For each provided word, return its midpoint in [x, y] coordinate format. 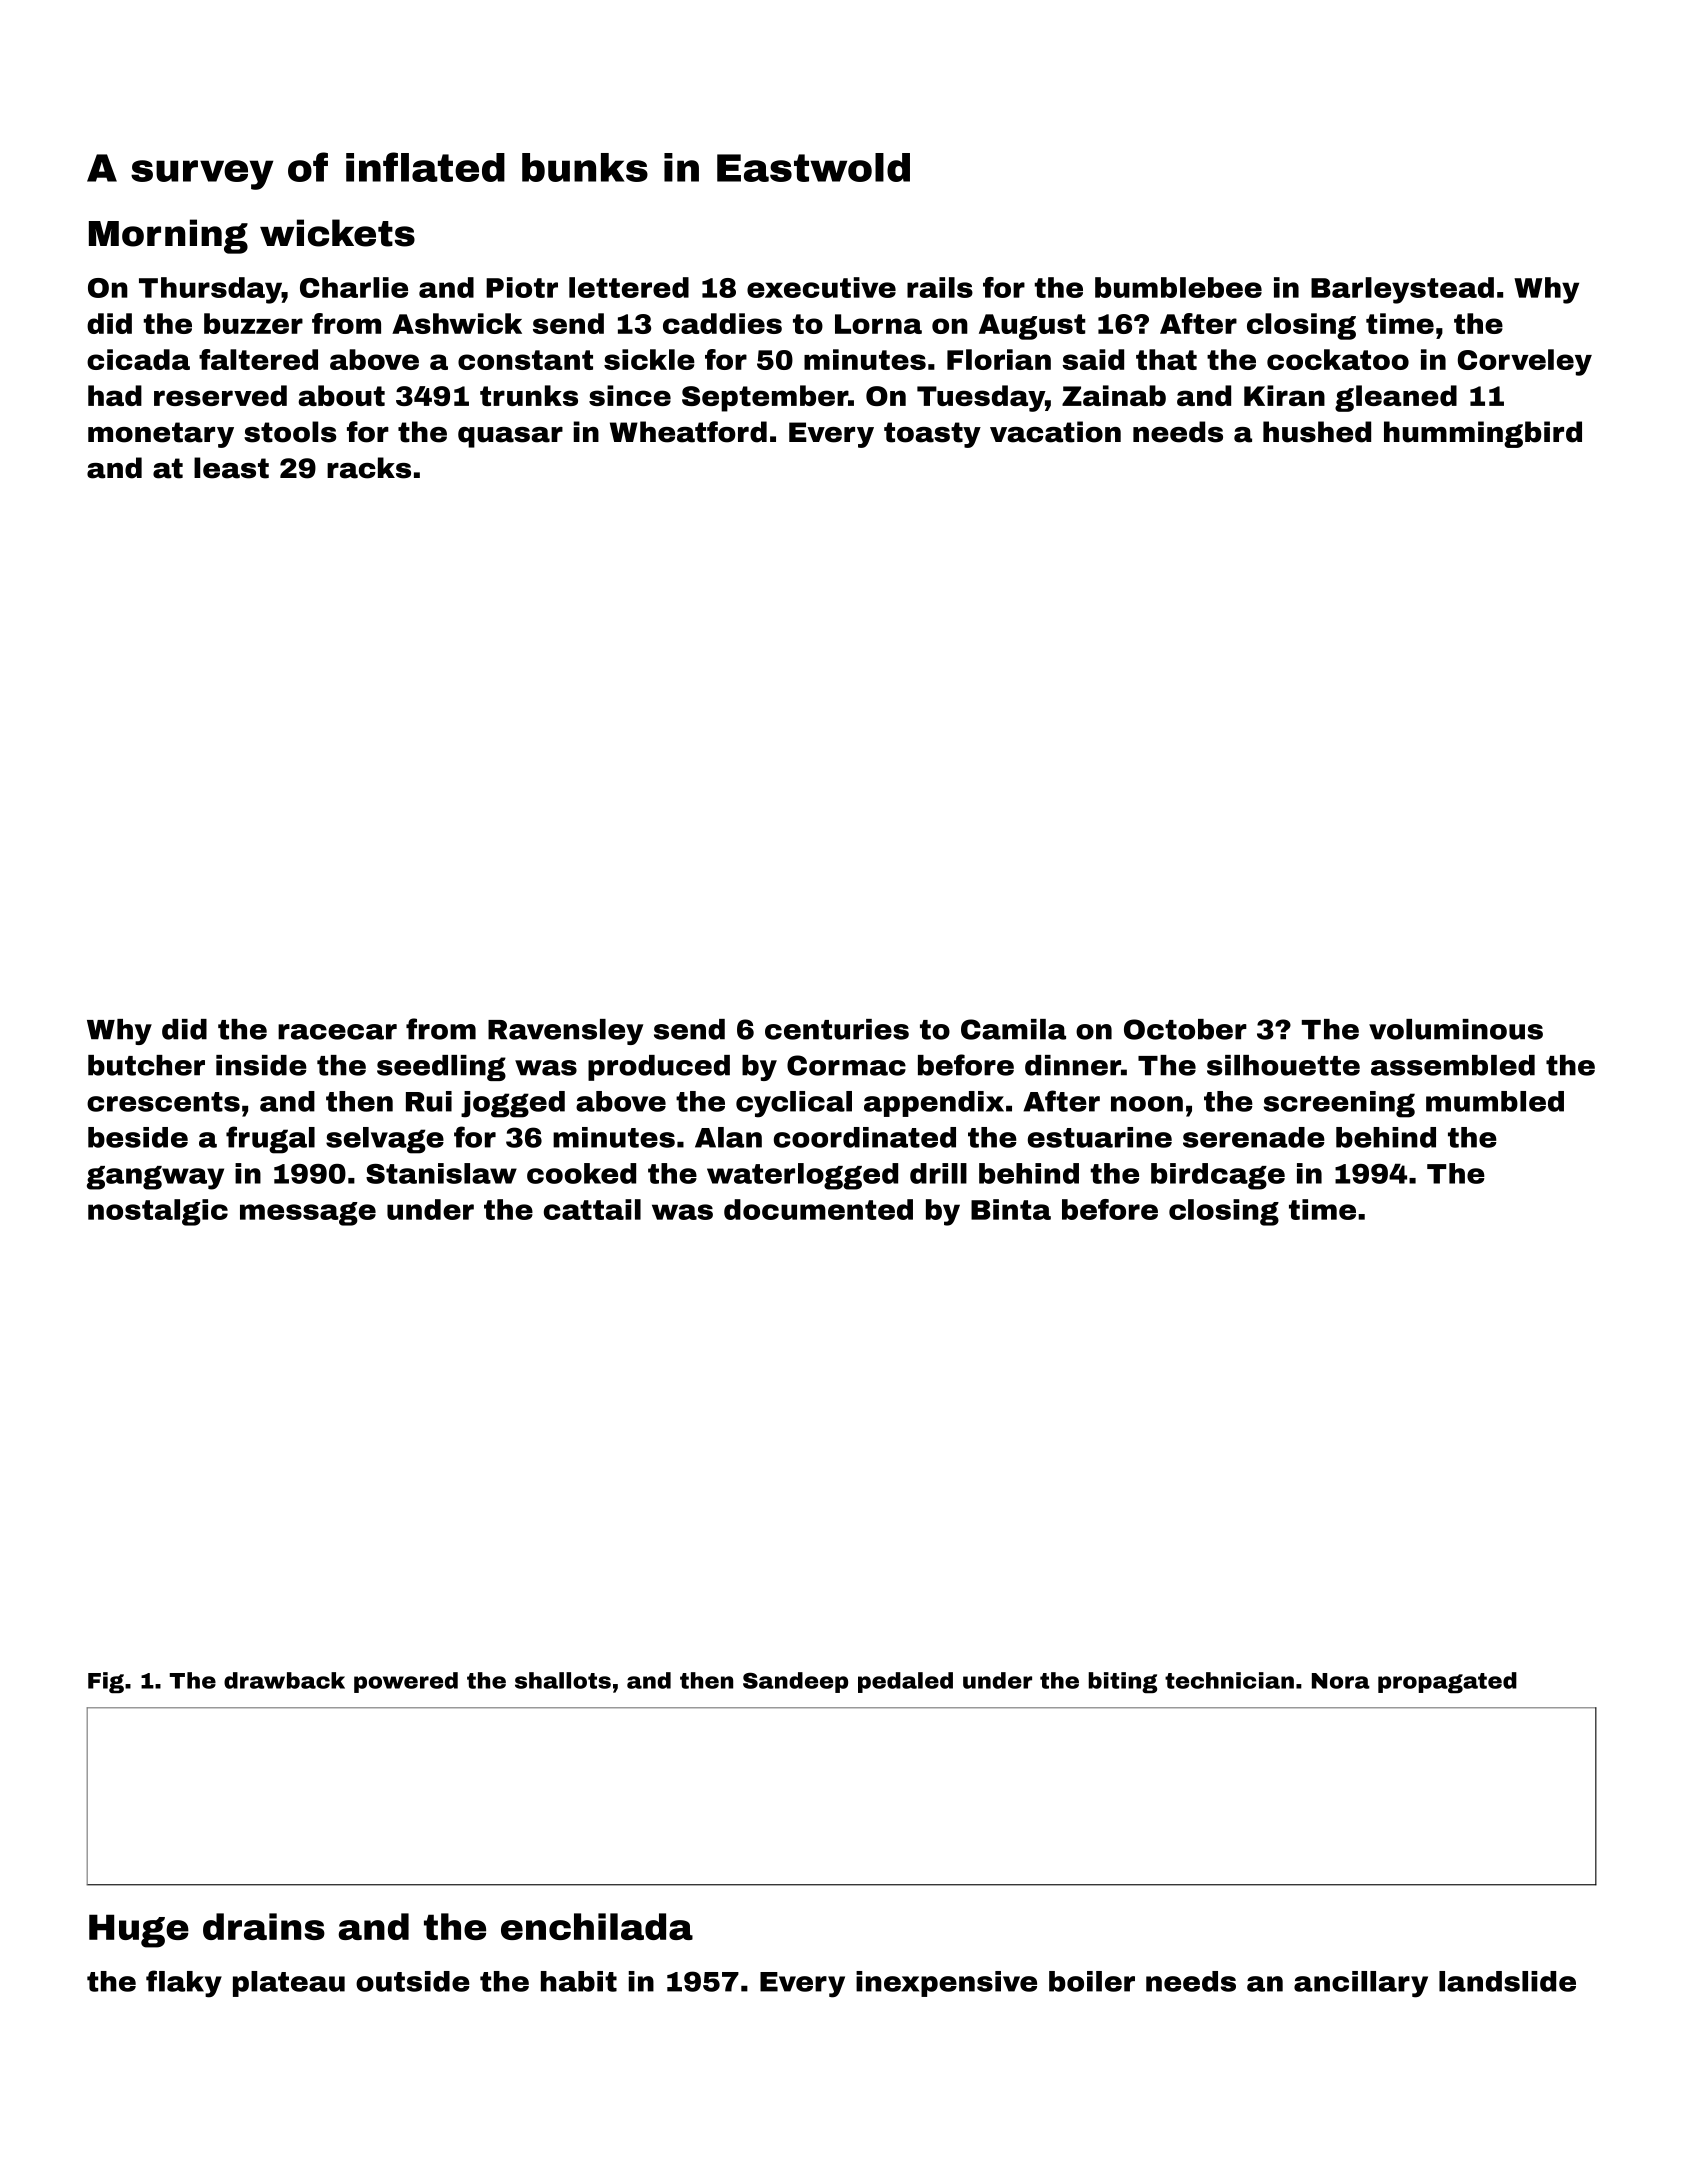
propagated [1447, 1682]
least [231, 468]
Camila [1013, 1029]
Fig [106, 1682]
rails [940, 287]
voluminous [1456, 1029]
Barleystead [1402, 290]
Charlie [354, 287]
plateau [289, 1984]
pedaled [905, 1682]
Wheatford [688, 432]
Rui [429, 1101]
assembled [1453, 1065]
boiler [1092, 1981]
